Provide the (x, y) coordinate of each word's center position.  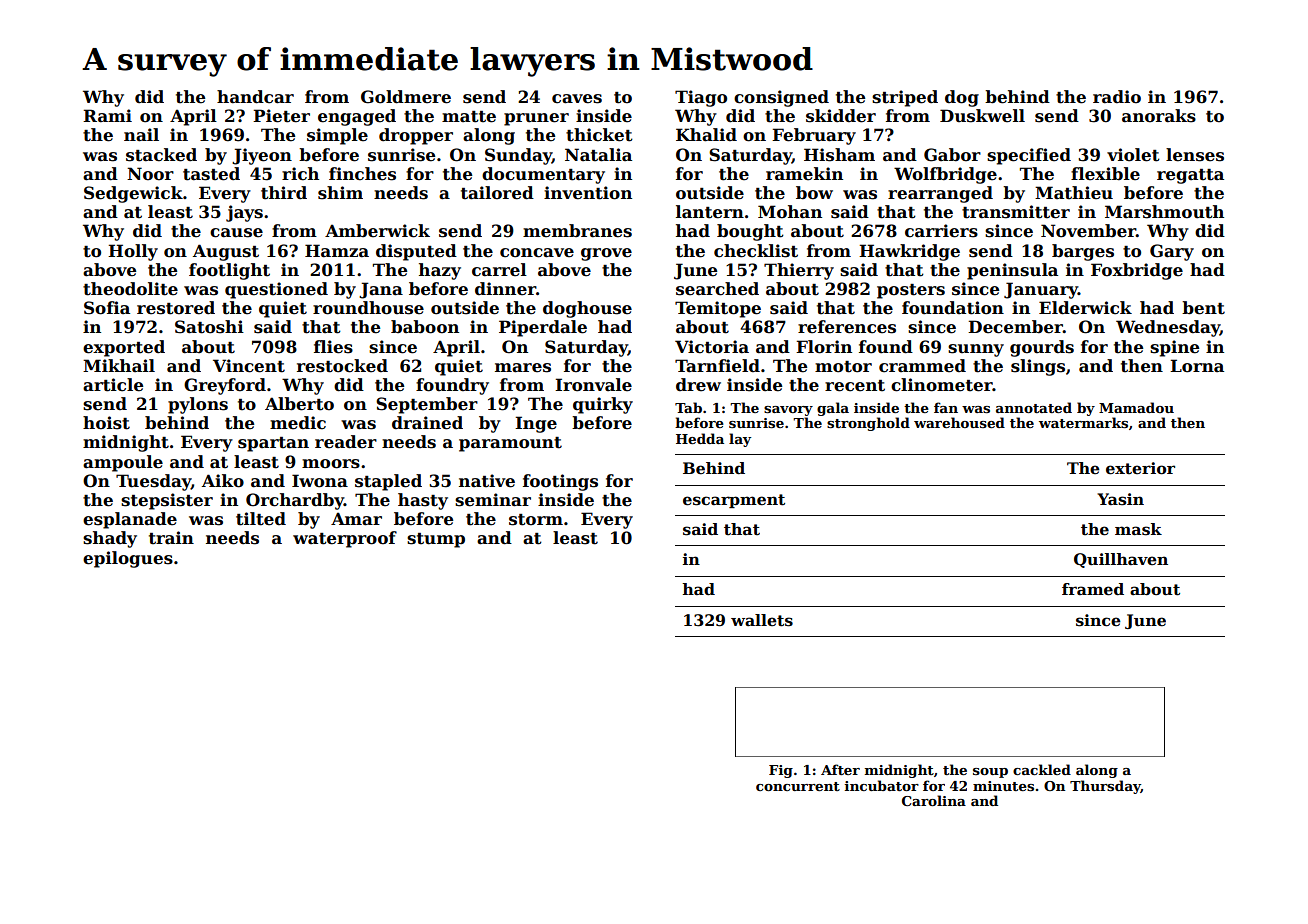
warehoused (959, 422)
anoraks (1159, 116)
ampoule (123, 463)
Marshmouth (1164, 212)
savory (788, 411)
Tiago (701, 98)
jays (244, 213)
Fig (781, 771)
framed (1093, 589)
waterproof (345, 539)
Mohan (790, 212)
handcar (255, 97)
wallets (762, 620)
